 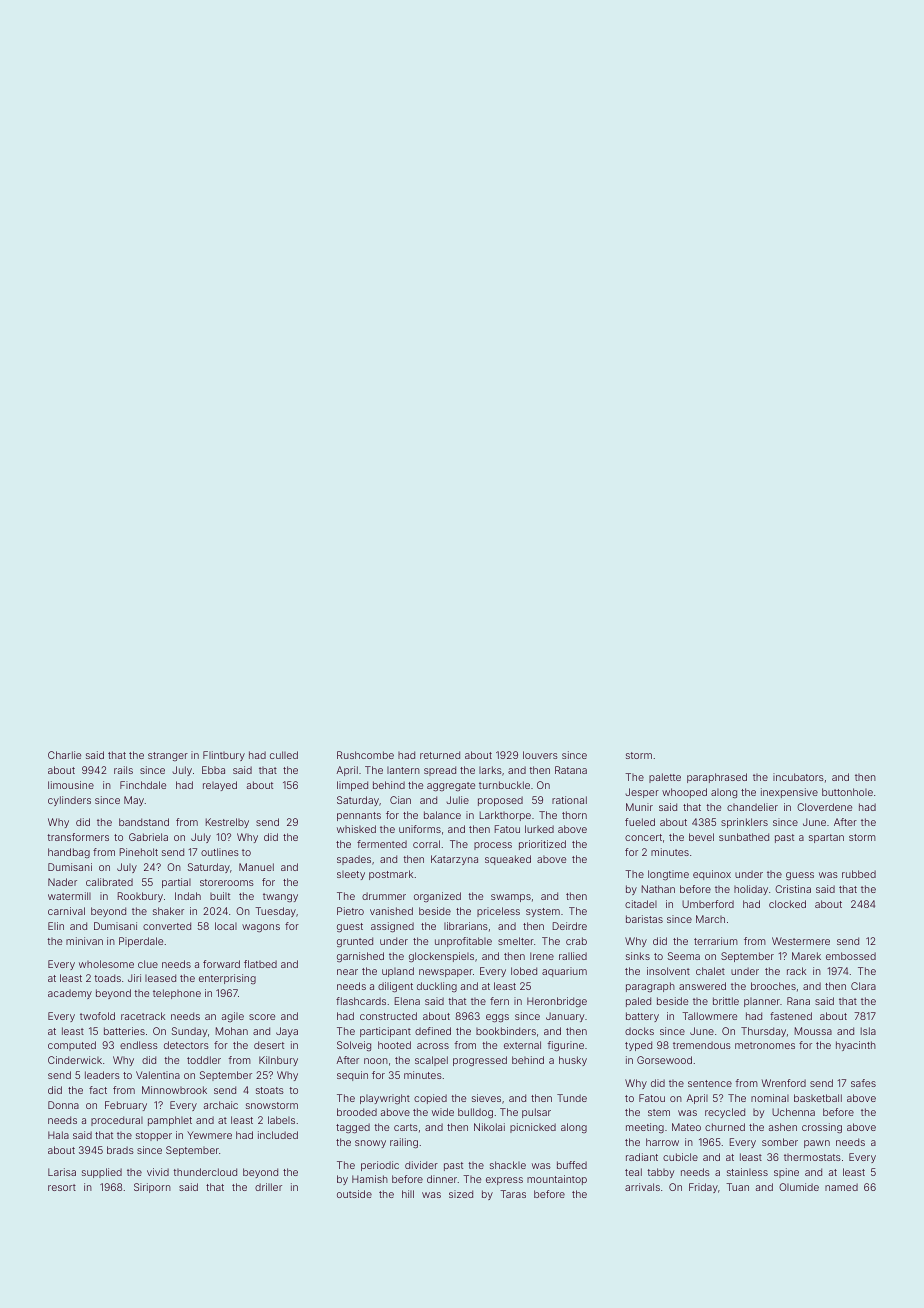 I want to click on copied, so click(x=430, y=1099).
